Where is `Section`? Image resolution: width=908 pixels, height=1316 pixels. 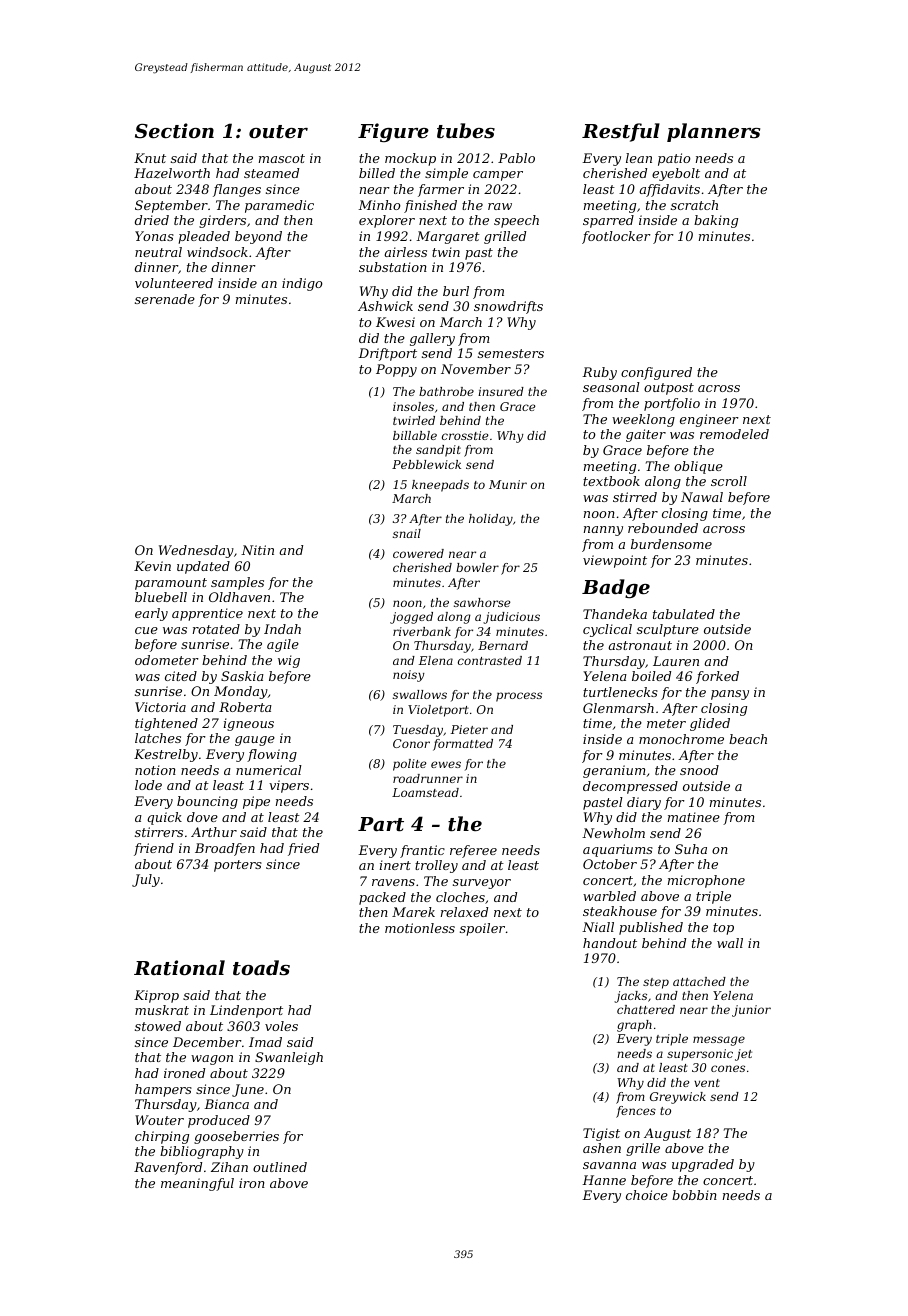 Section is located at coordinates (174, 130).
